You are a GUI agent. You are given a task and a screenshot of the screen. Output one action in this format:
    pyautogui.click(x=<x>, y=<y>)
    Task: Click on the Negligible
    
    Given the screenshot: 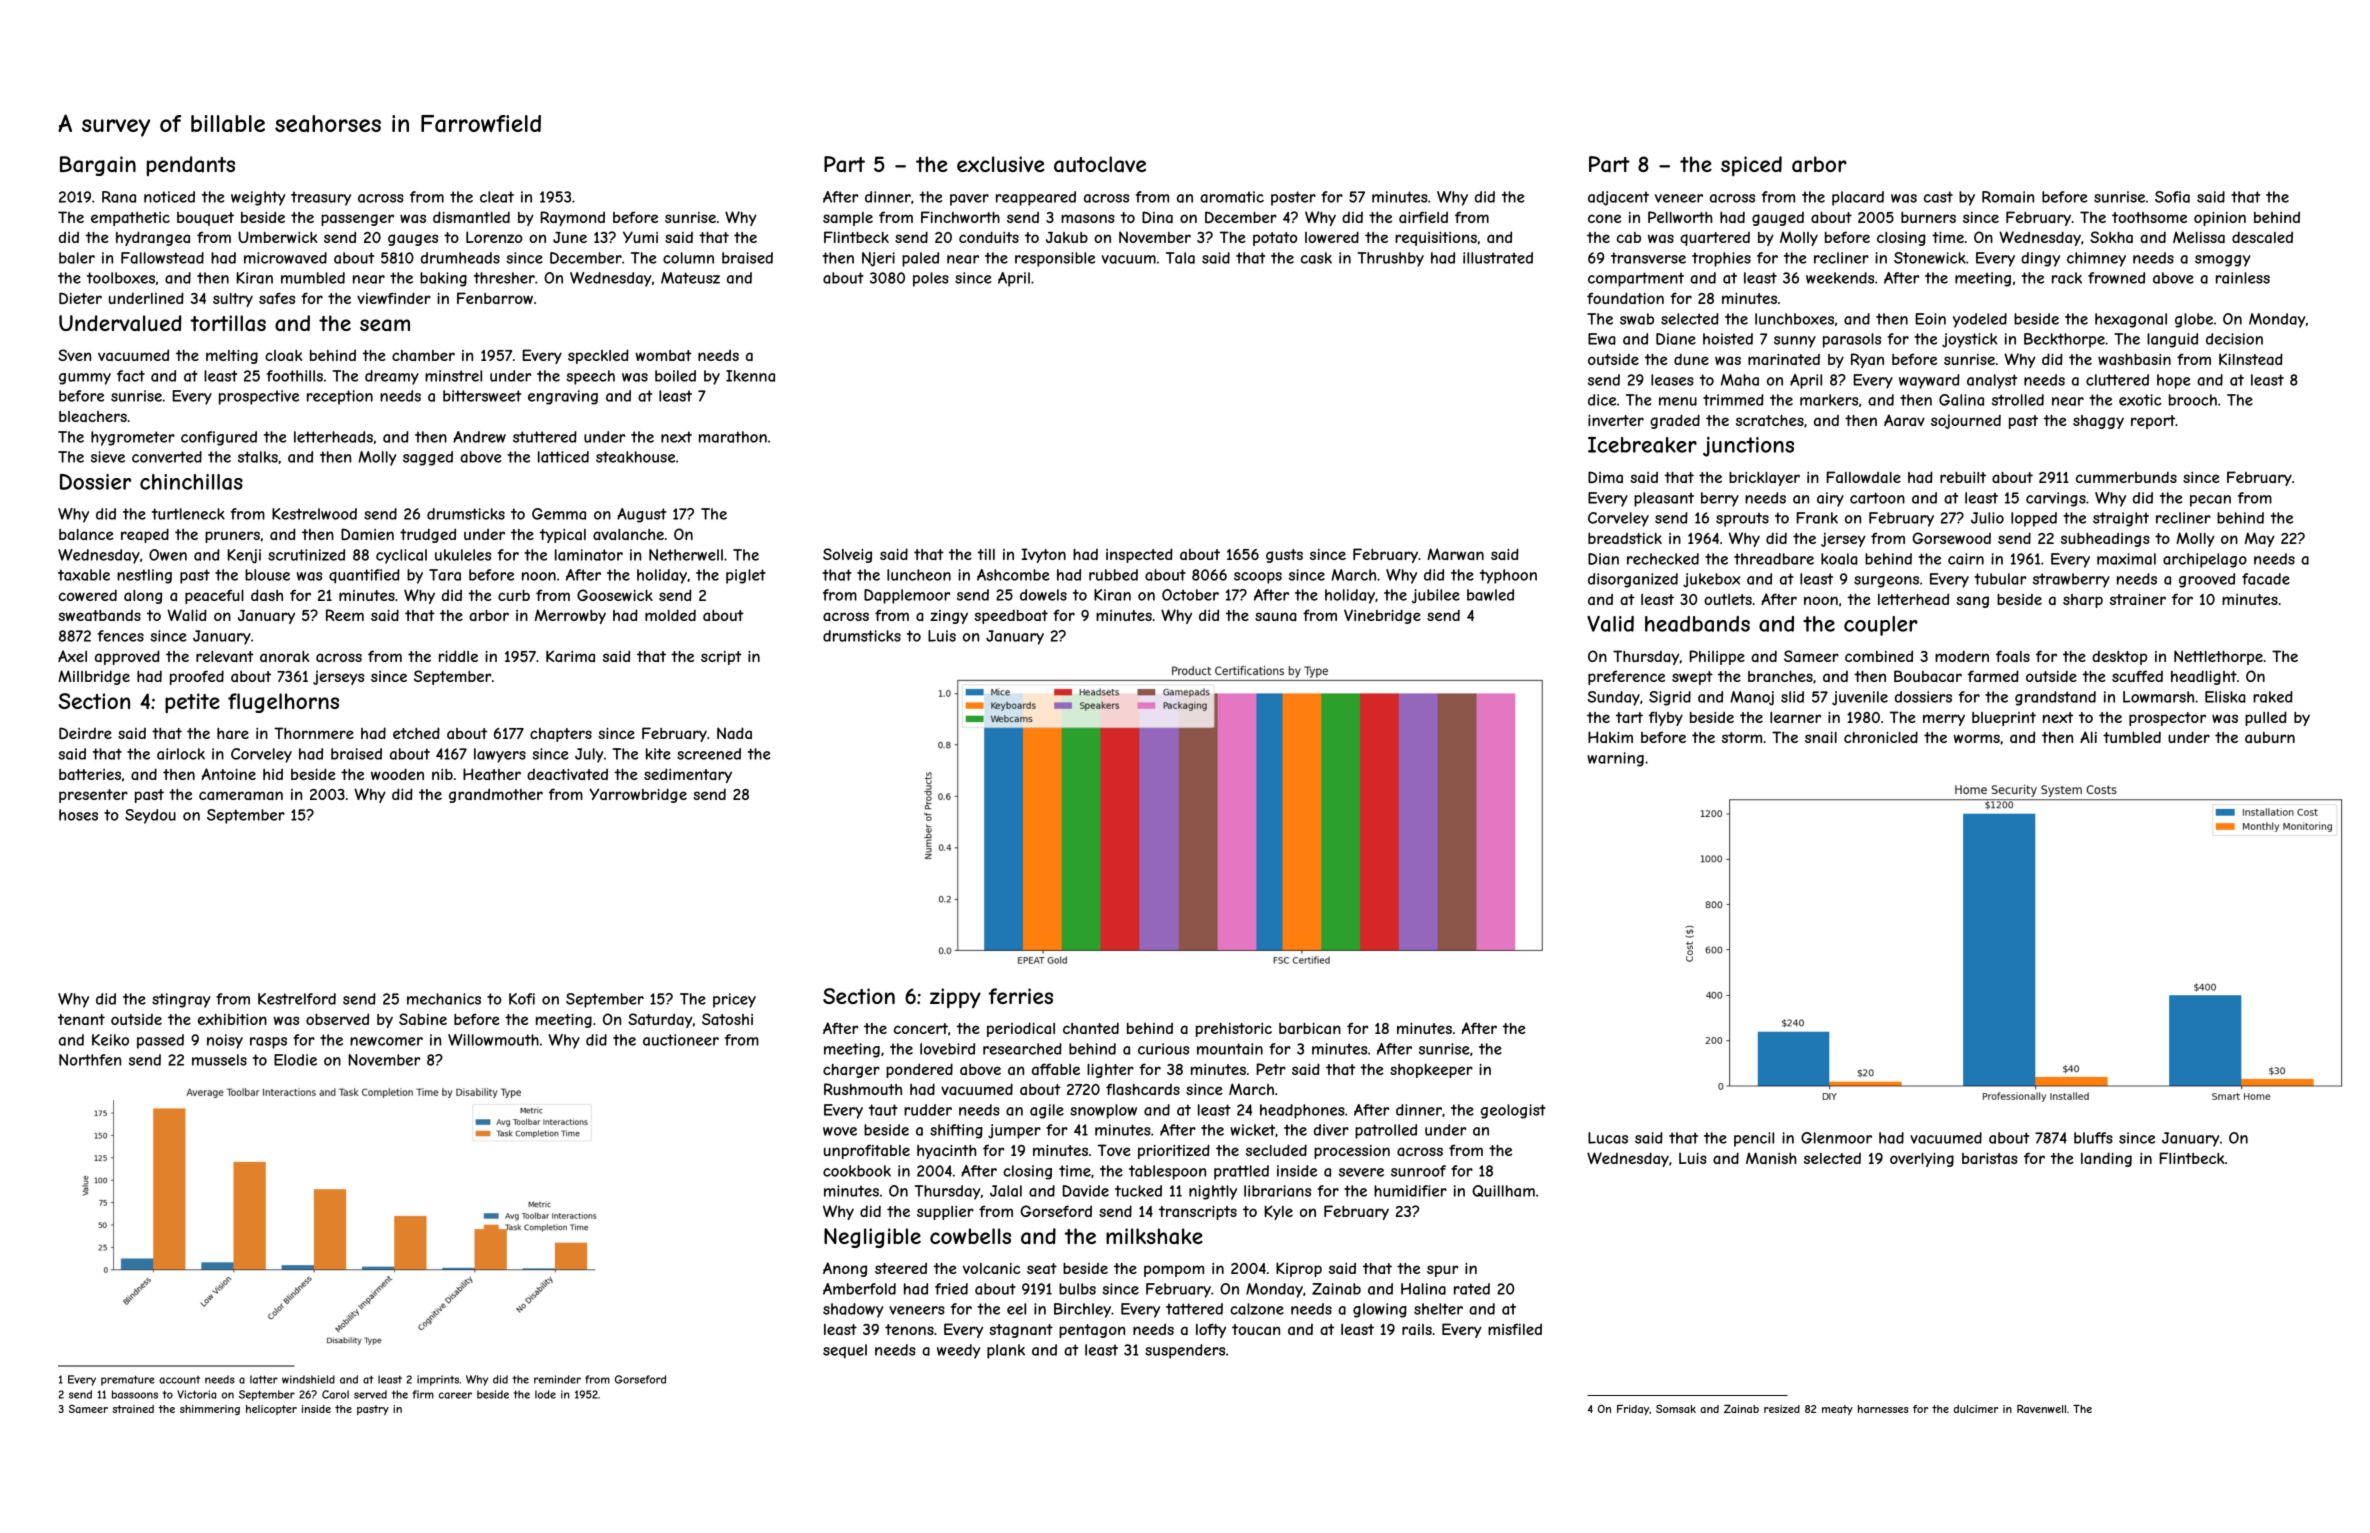 What is the action you would take?
    pyautogui.click(x=872, y=1238)
